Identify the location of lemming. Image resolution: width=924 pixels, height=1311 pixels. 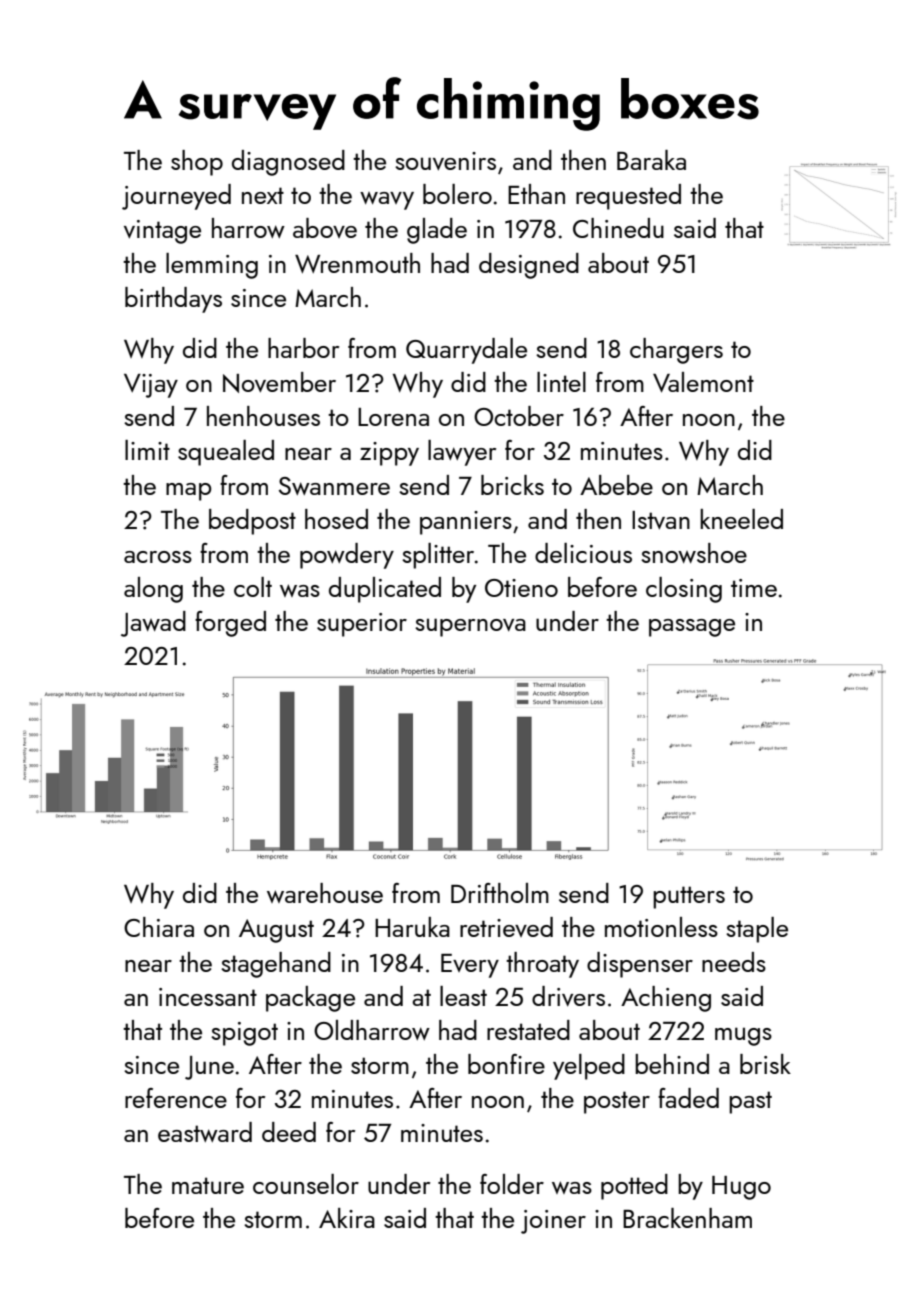
(212, 266).
